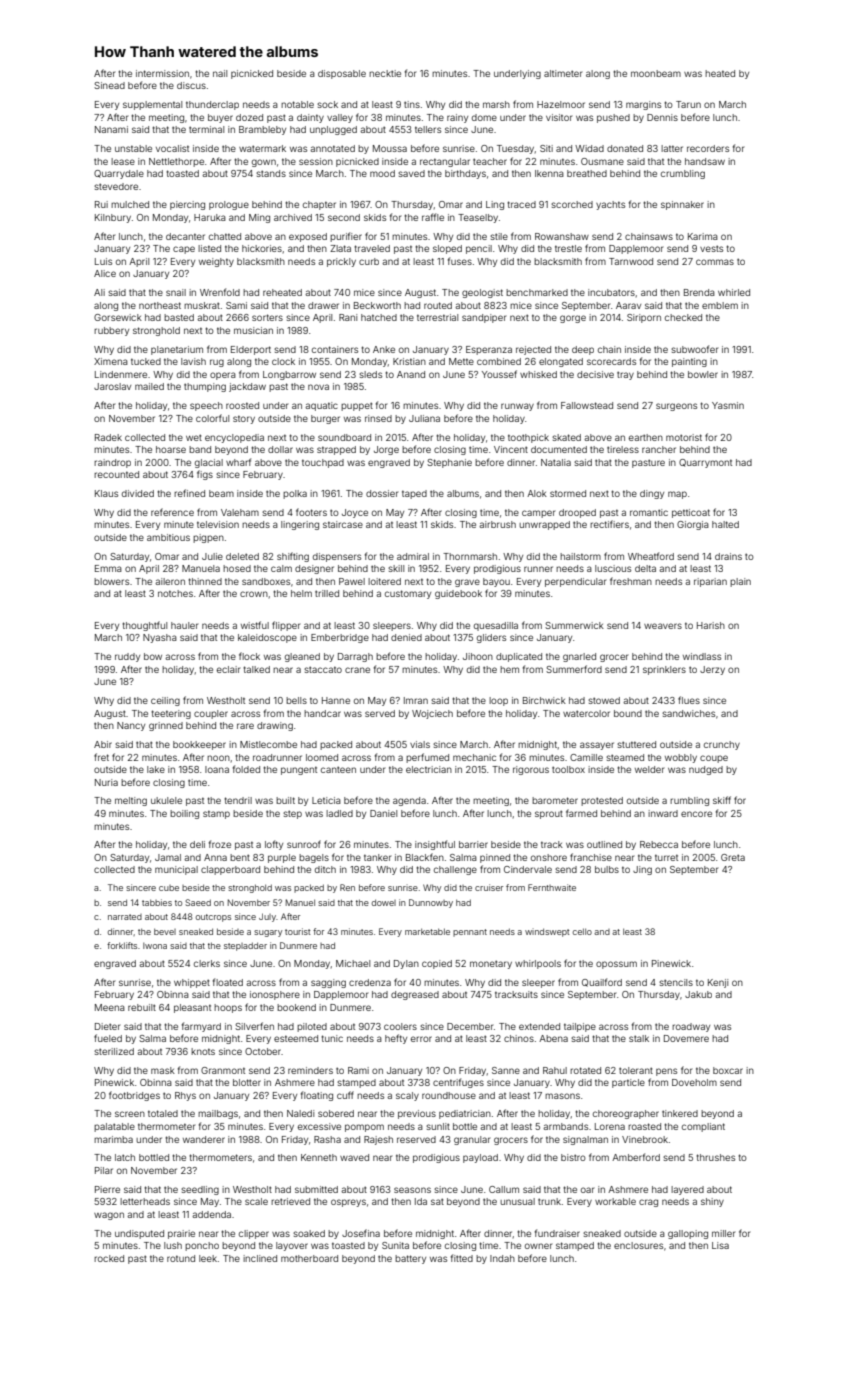 This page has width=849, height=1400. I want to click on blowers, so click(111, 581).
